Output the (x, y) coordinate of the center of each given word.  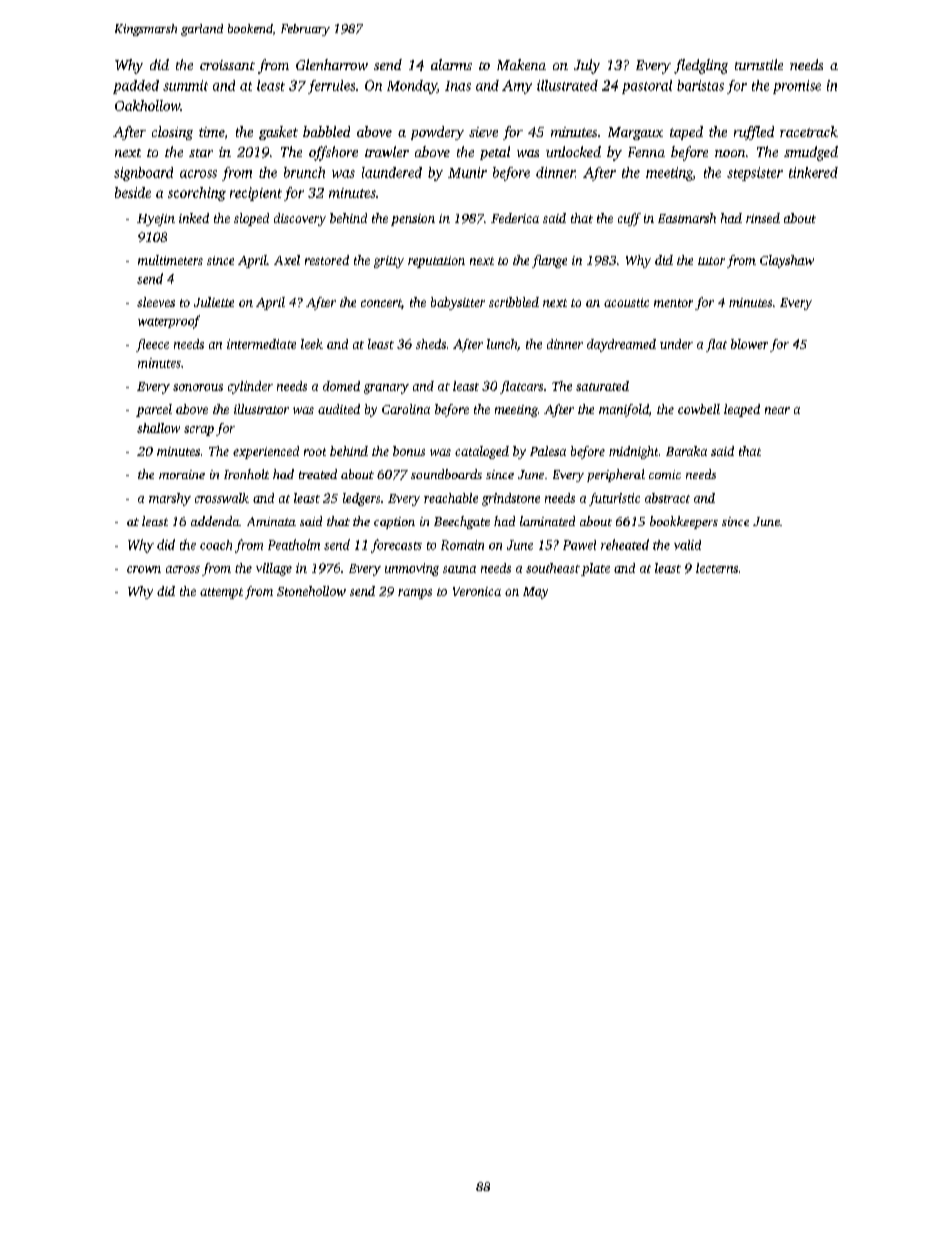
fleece (152, 345)
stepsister (755, 174)
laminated (547, 521)
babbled (326, 131)
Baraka (686, 451)
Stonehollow (311, 591)
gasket (278, 133)
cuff (629, 219)
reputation (436, 262)
